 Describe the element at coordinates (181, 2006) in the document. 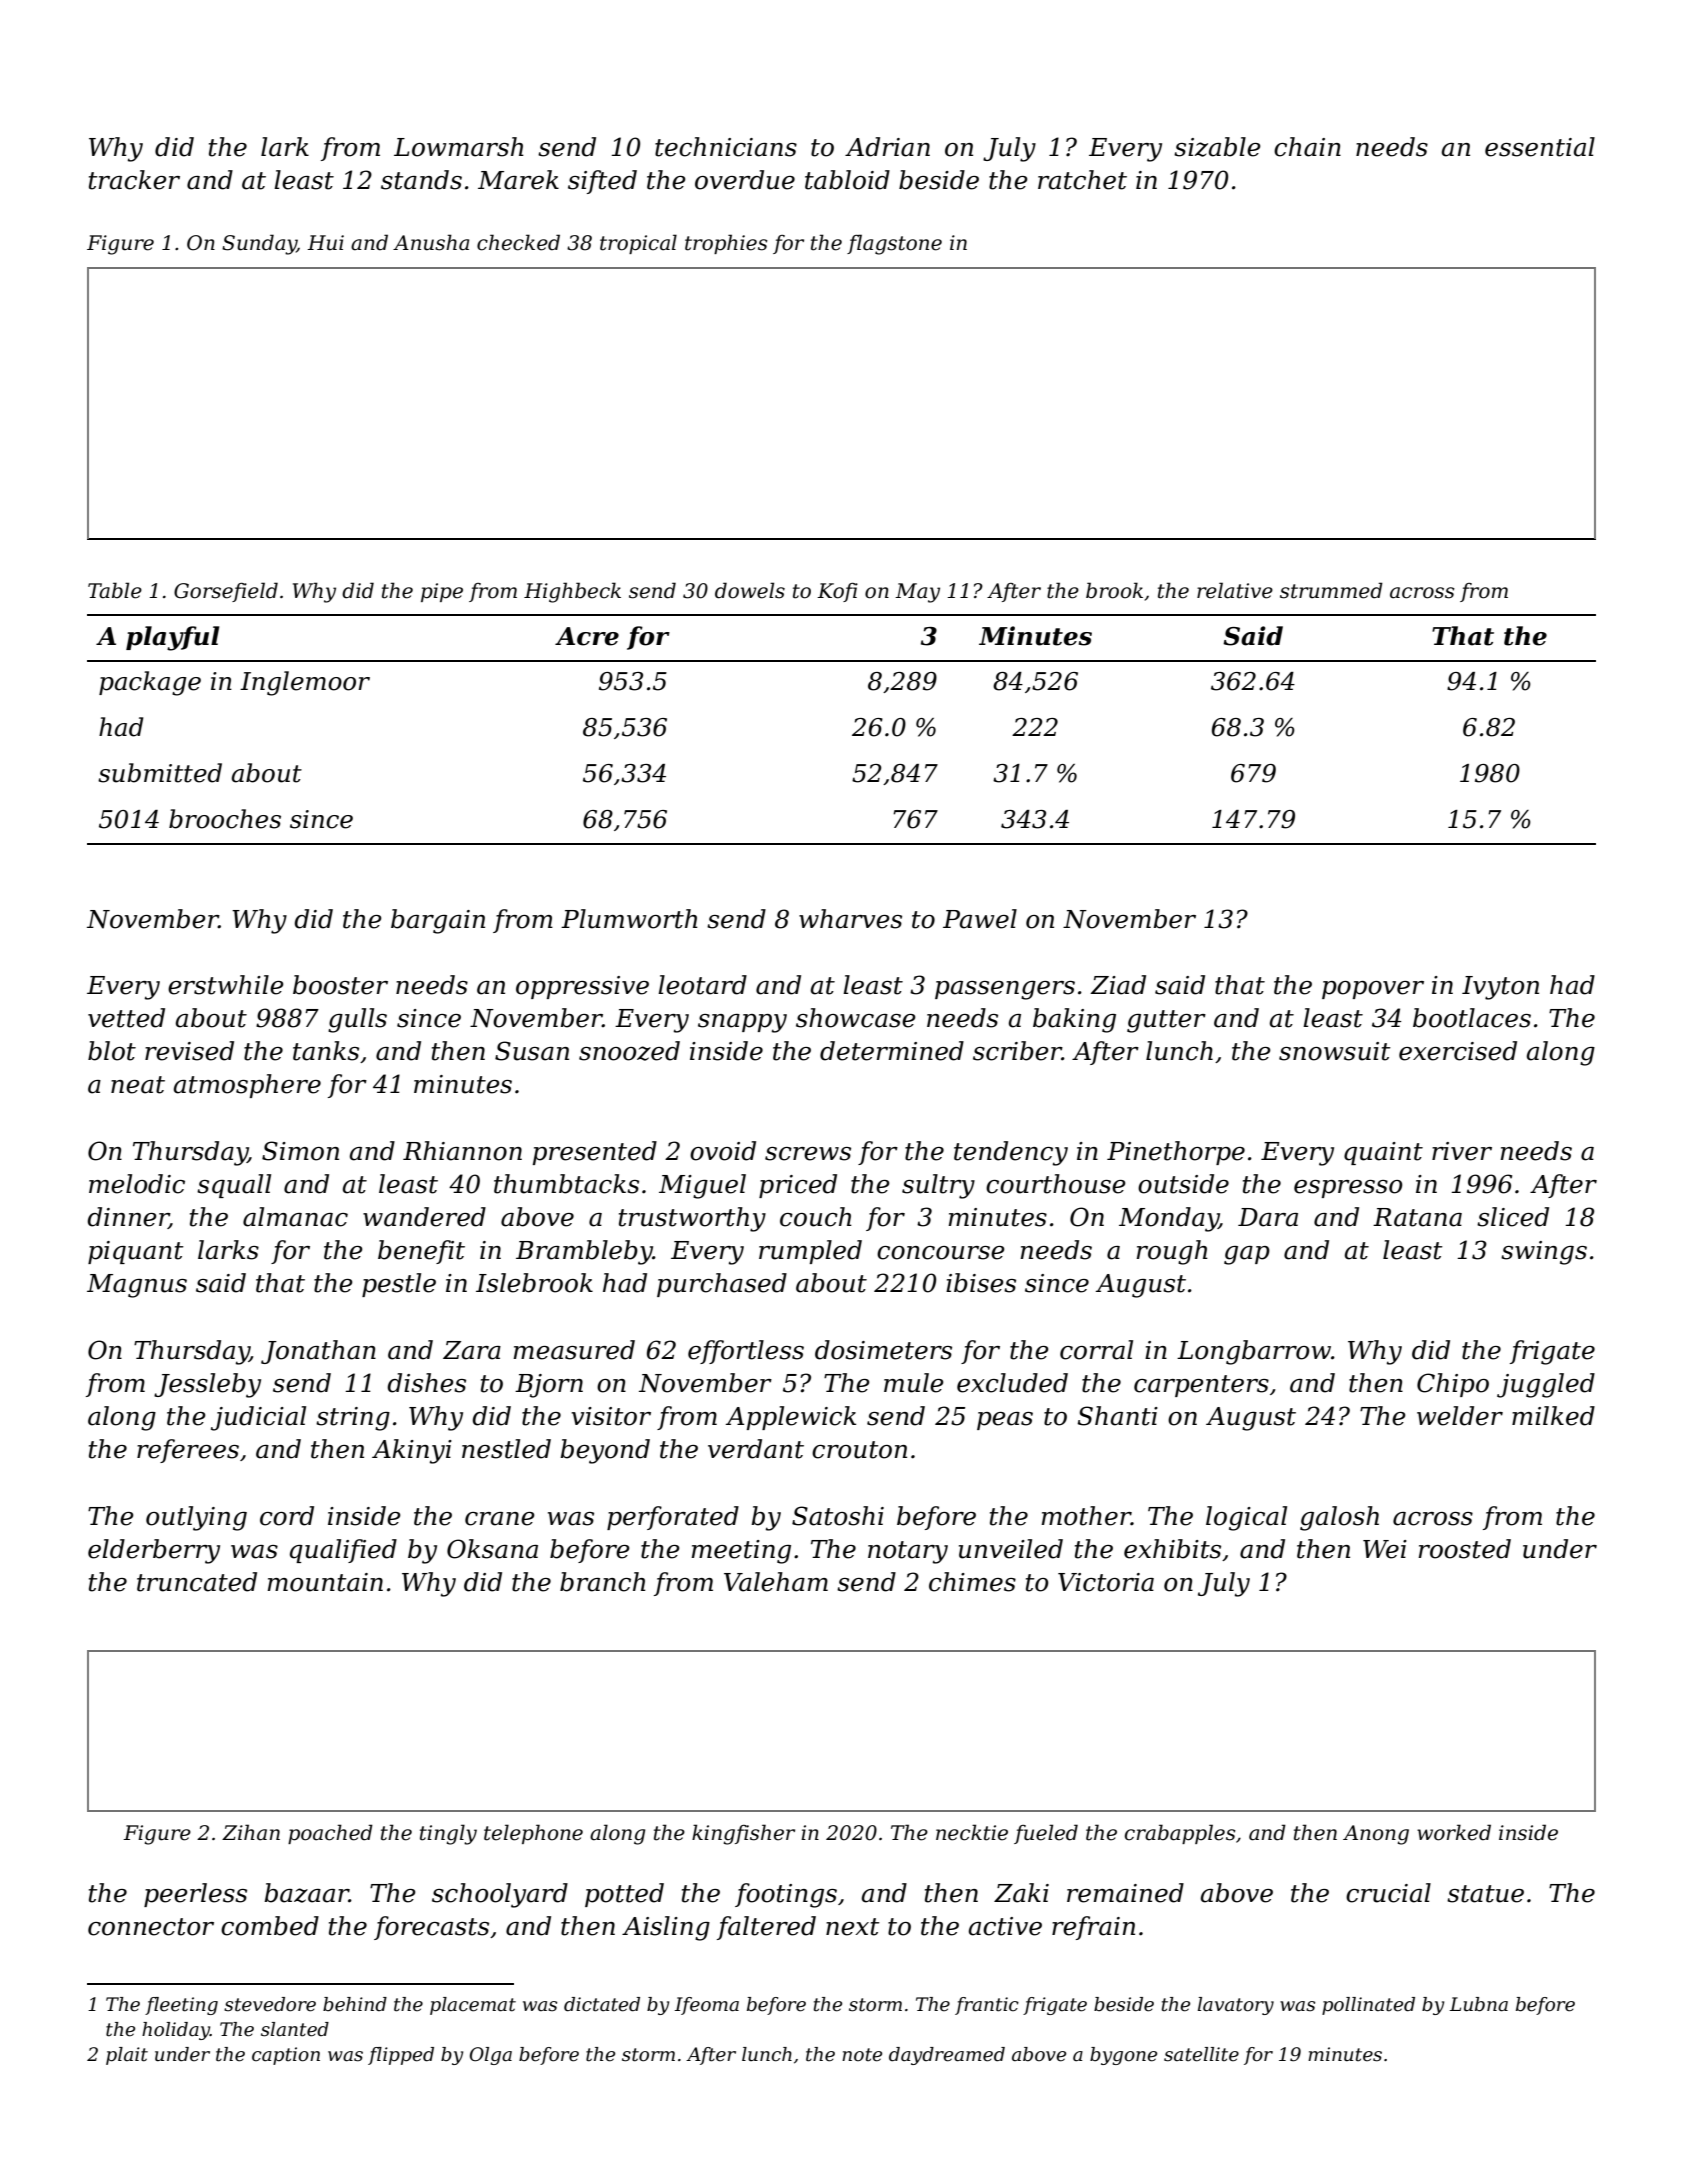

I see `fleeting` at that location.
